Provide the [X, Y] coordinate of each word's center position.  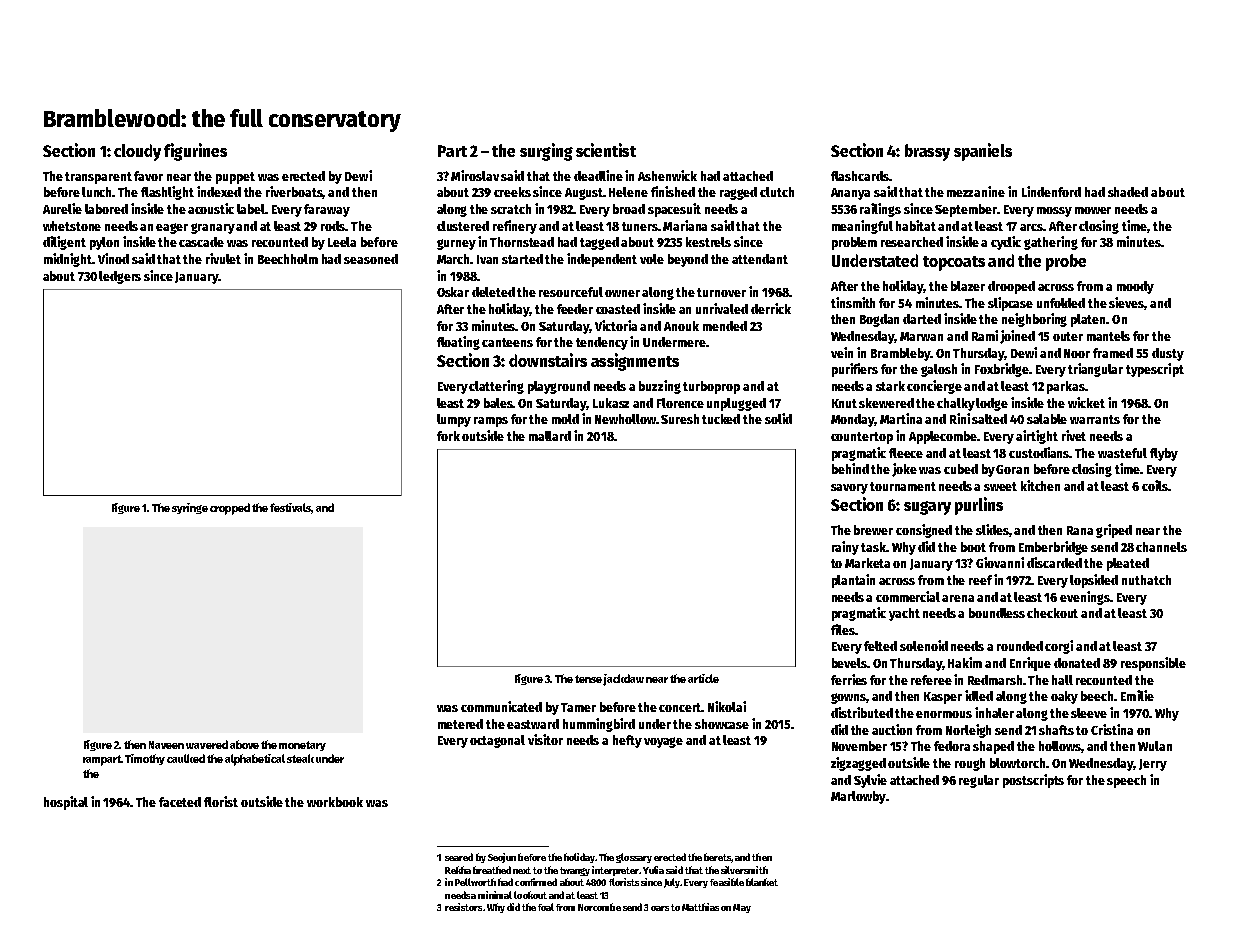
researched [912, 242]
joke [904, 470]
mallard [550, 436]
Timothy [145, 759]
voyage [663, 742]
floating [458, 343]
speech [1126, 781]
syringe [190, 508]
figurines [195, 152]
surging [546, 152]
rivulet [223, 258]
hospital [66, 803]
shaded [1128, 192]
